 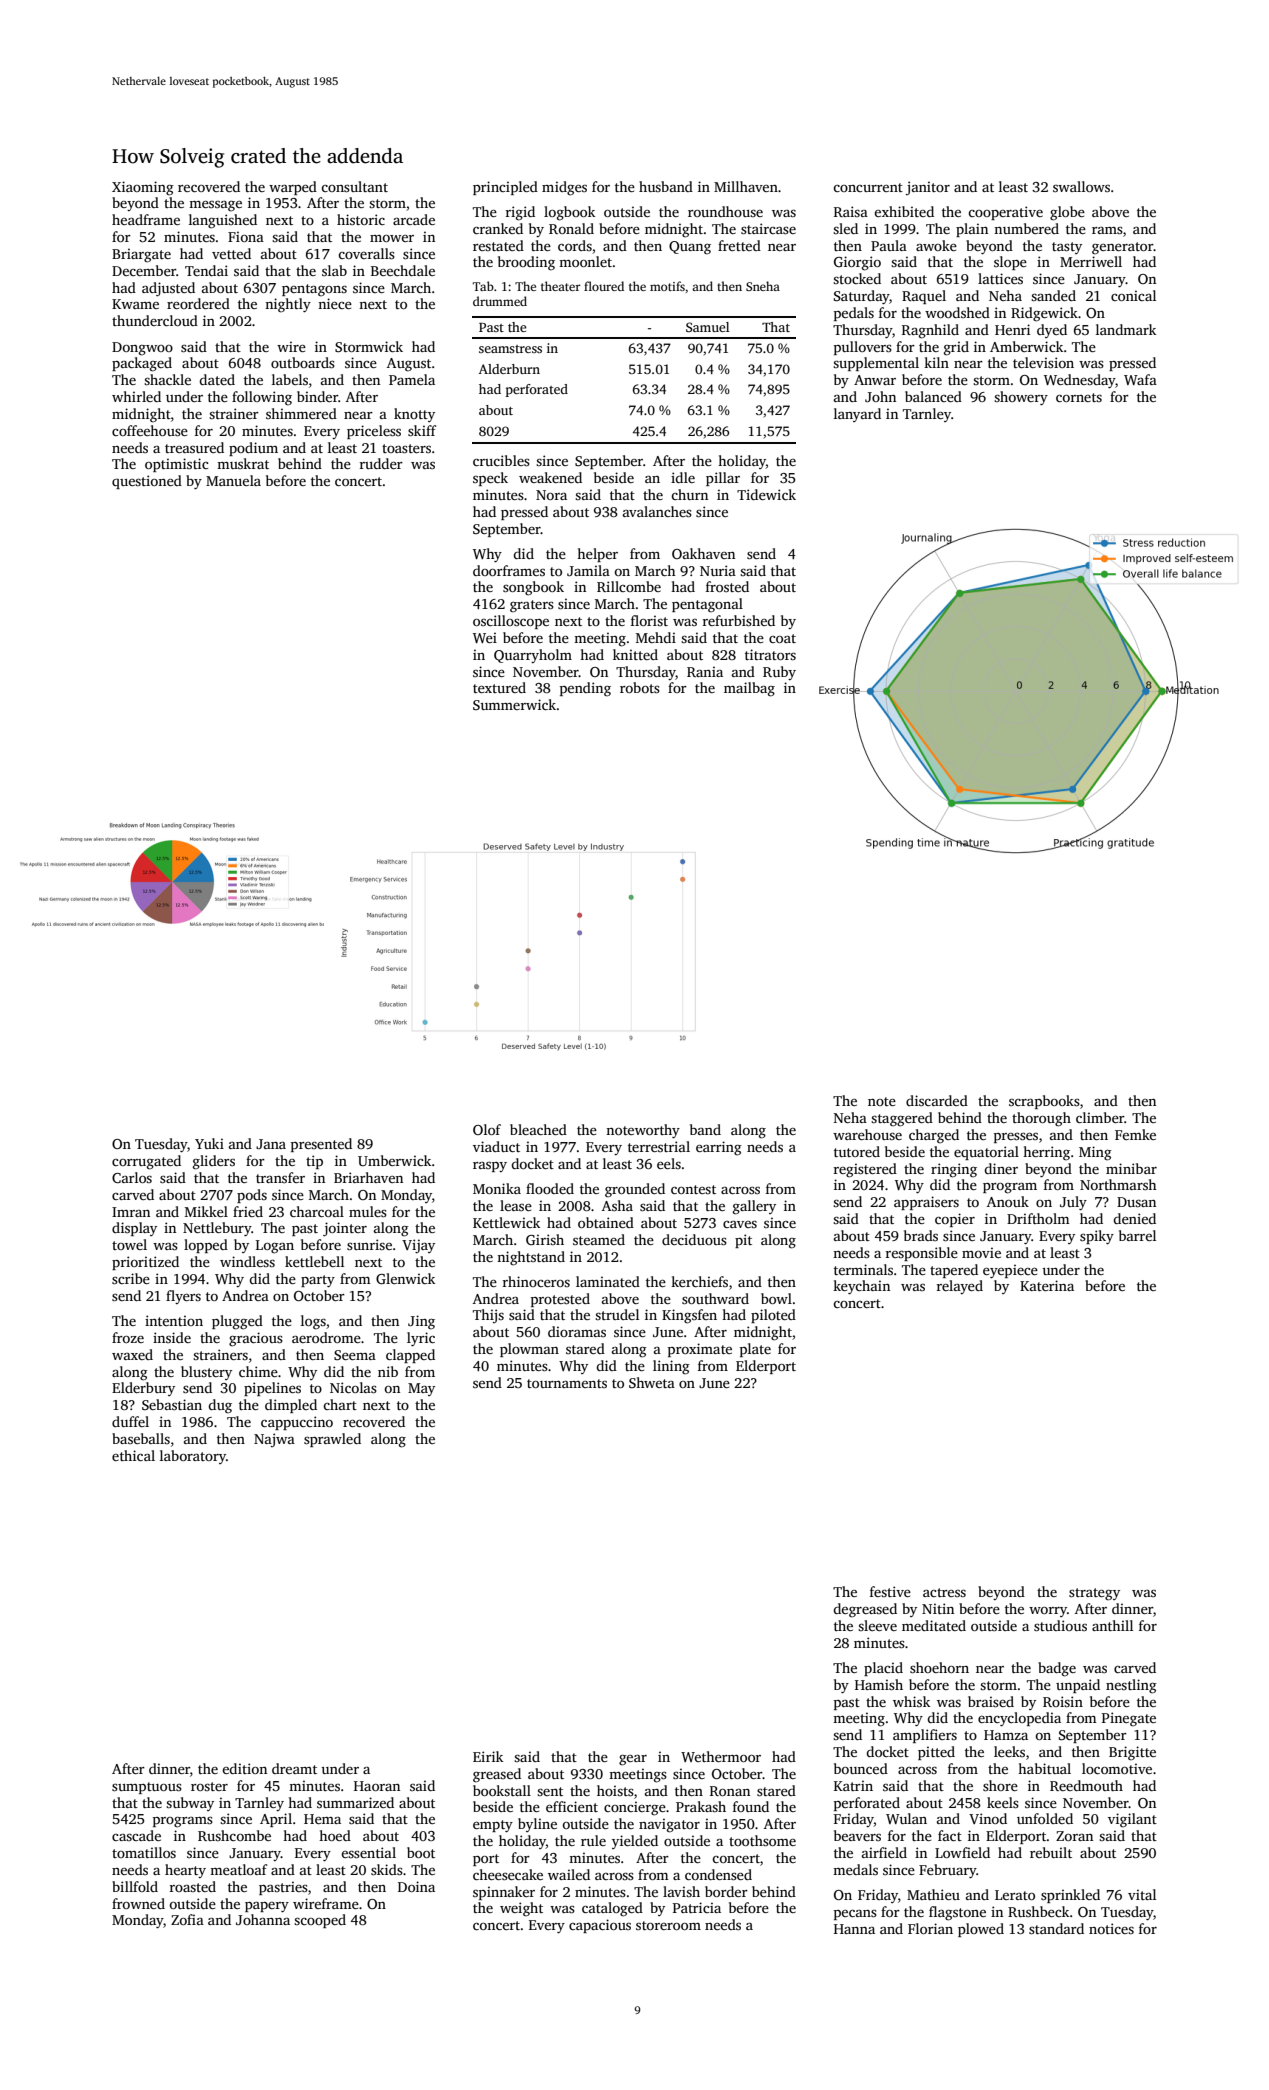 I want to click on Katerina, so click(x=1047, y=1285).
